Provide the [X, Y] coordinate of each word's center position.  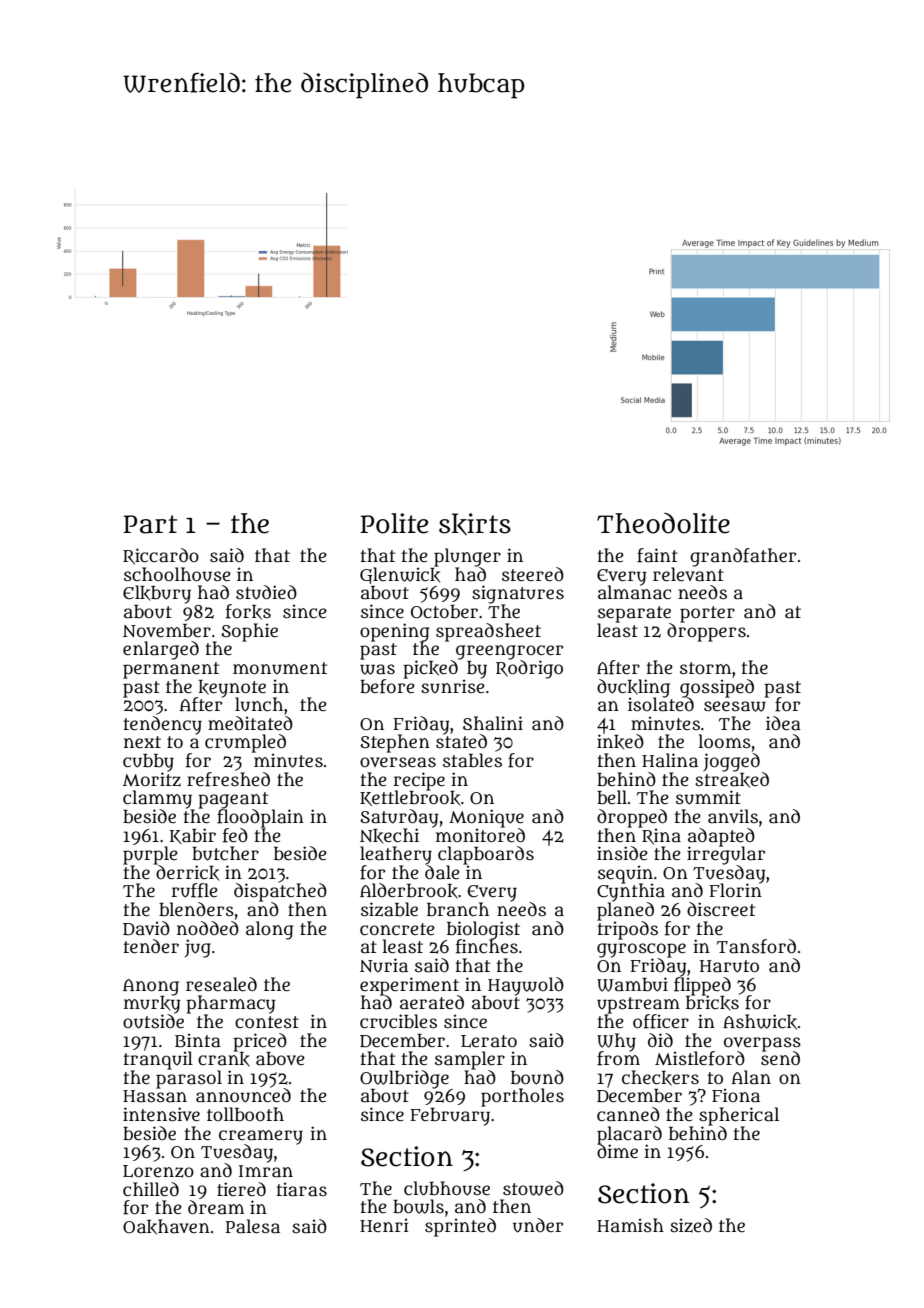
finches [487, 946]
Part [150, 524]
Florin [735, 890]
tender [151, 946]
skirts [475, 524]
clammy [157, 799]
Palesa [253, 1226]
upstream [638, 1005]
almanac [634, 593]
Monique [486, 818]
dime [617, 1151]
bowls [418, 1206]
